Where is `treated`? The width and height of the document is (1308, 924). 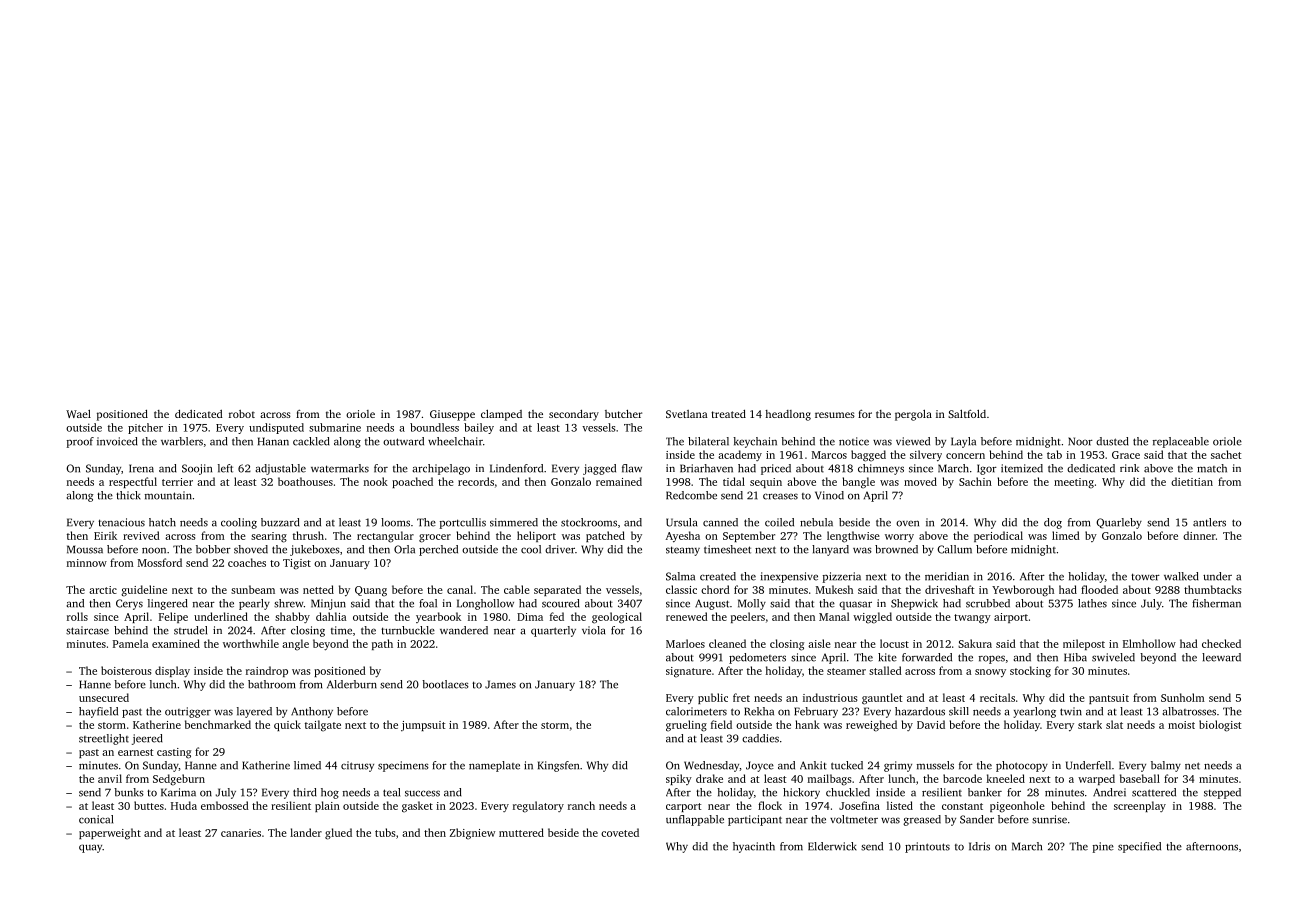 treated is located at coordinates (728, 414).
